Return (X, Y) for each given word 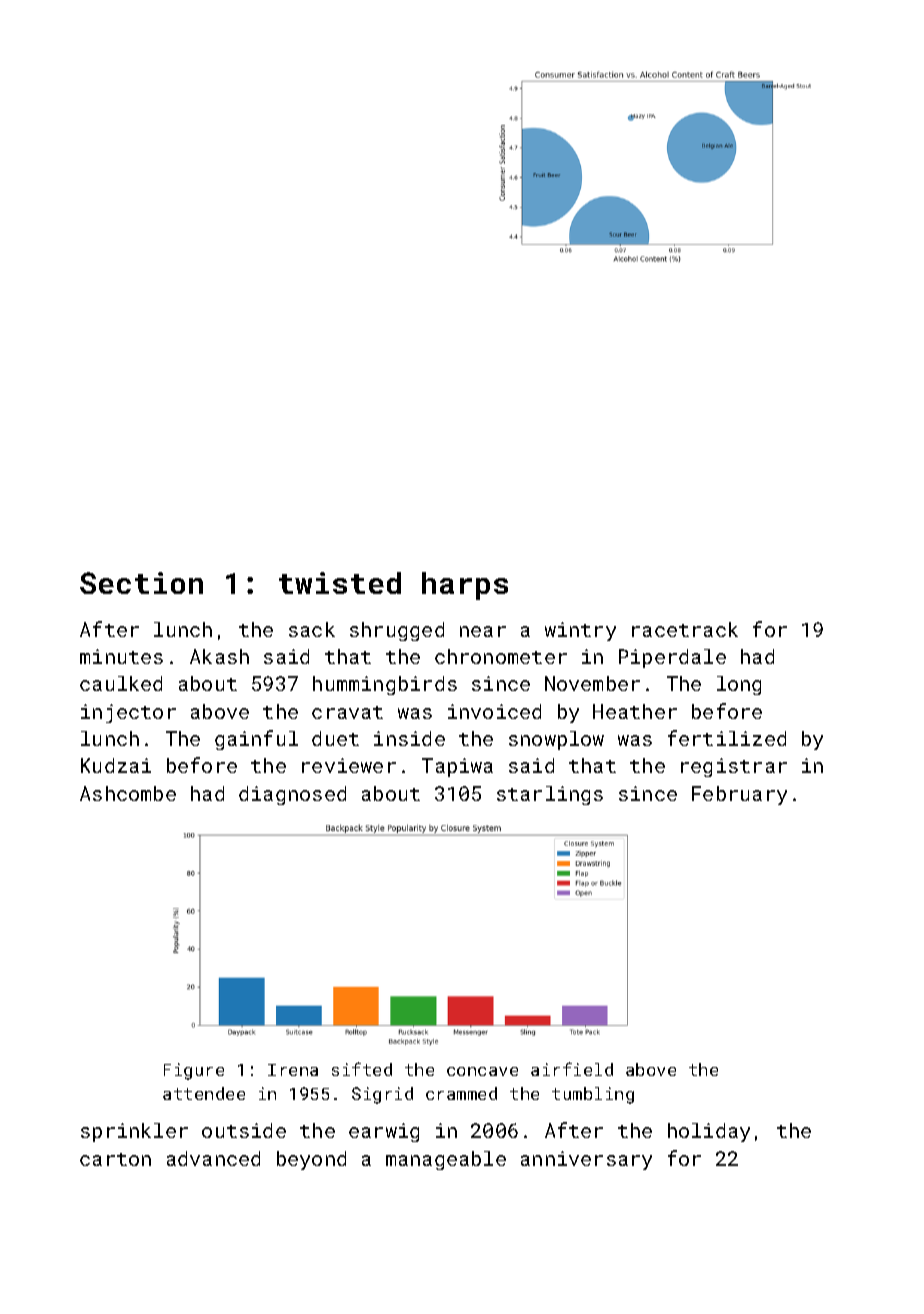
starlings (550, 795)
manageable (446, 1160)
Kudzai (116, 765)
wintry (580, 631)
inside (409, 738)
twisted (340, 583)
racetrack (685, 629)
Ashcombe (128, 793)
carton (115, 1159)
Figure (194, 1071)
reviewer (349, 765)
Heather (635, 711)
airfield (572, 1069)
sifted (362, 1069)
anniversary (586, 1160)
